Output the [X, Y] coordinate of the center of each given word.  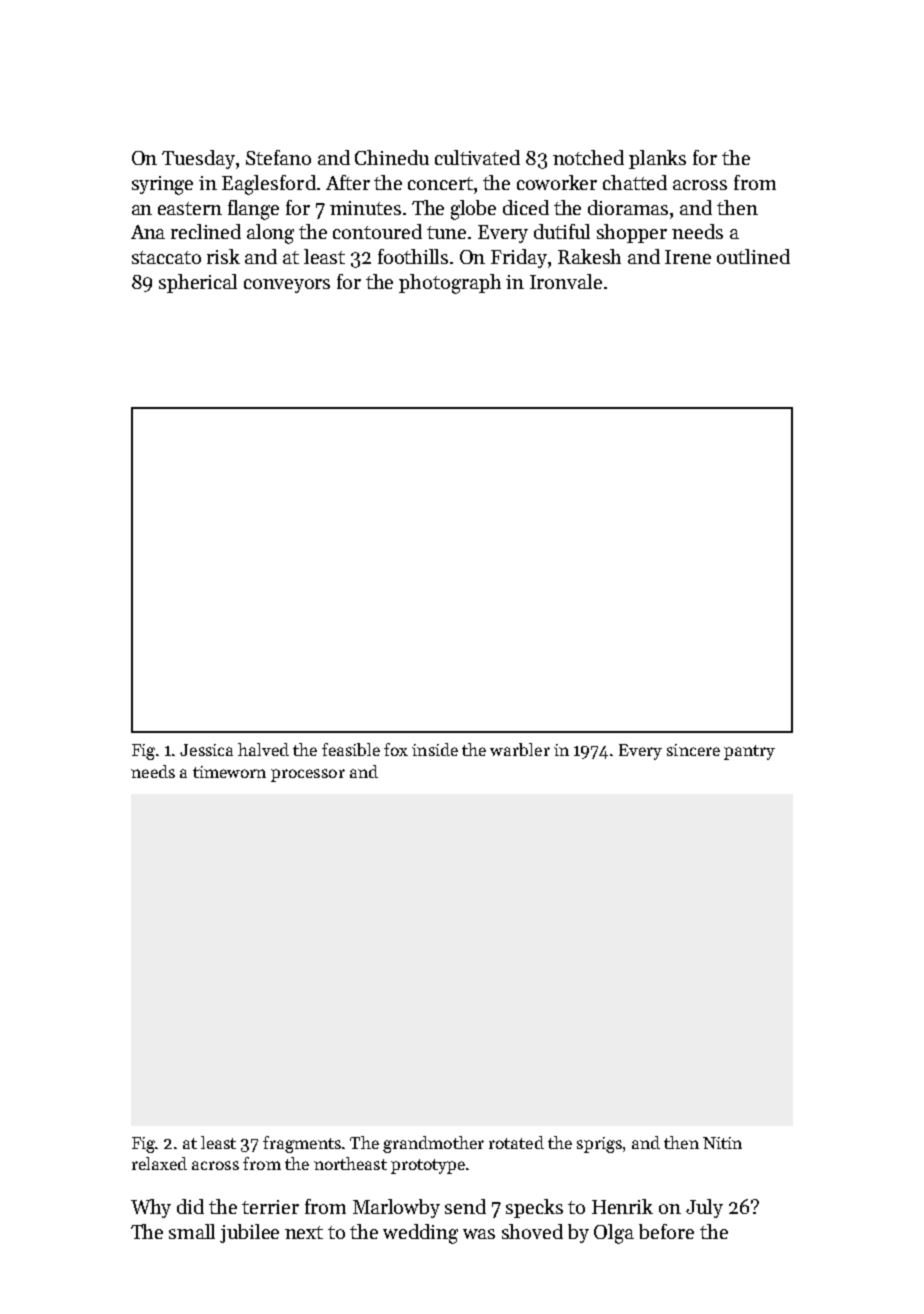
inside [435, 749]
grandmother [433, 1144]
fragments [302, 1144]
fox [396, 749]
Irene [688, 257]
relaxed [159, 1163]
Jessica [206, 750]
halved [263, 749]
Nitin [722, 1143]
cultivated [477, 157]
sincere [693, 750]
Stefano [278, 157]
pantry [749, 752]
